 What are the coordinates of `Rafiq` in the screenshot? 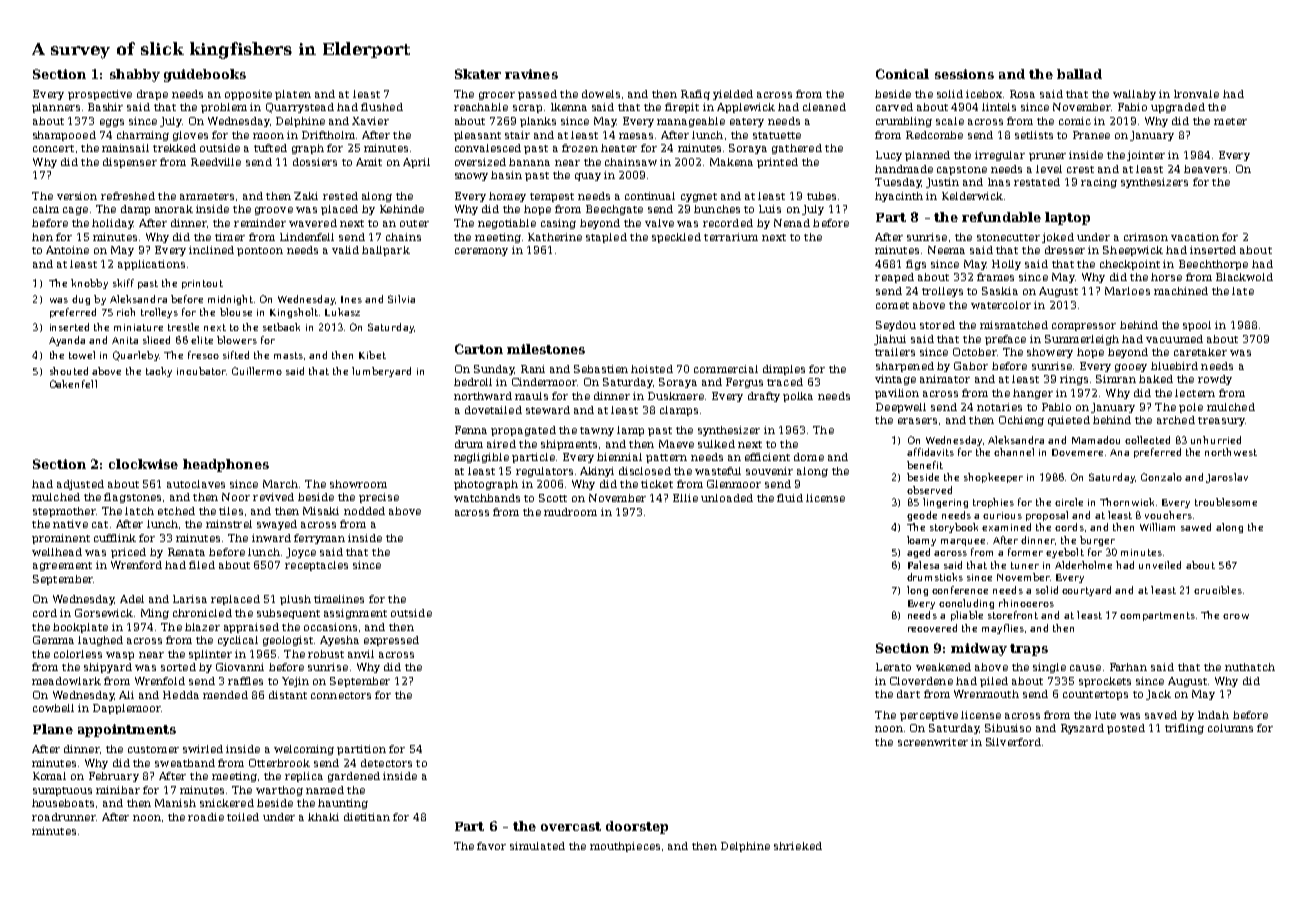 It's located at (695, 95).
